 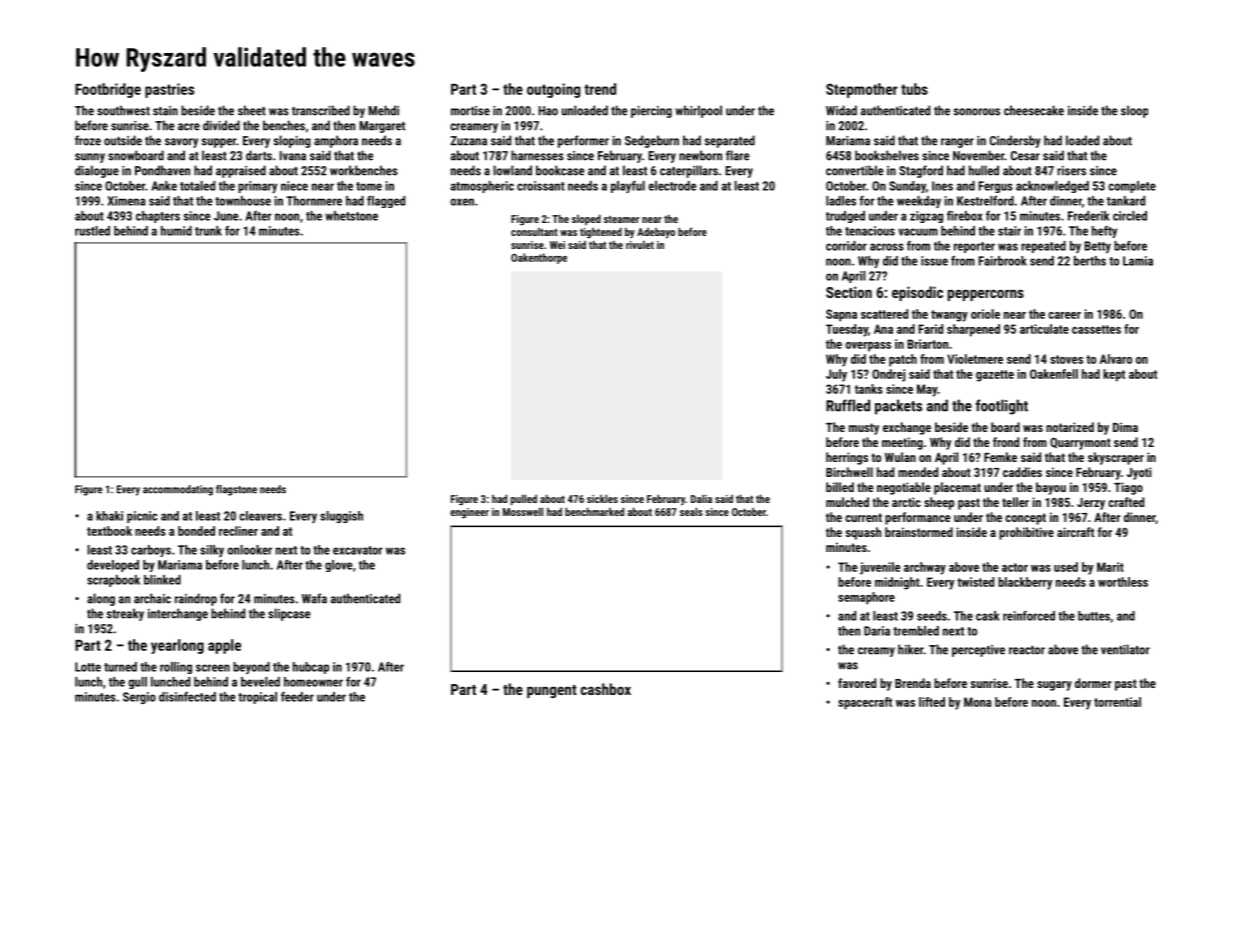 What do you see at coordinates (257, 698) in the image?
I see `tropical` at bounding box center [257, 698].
